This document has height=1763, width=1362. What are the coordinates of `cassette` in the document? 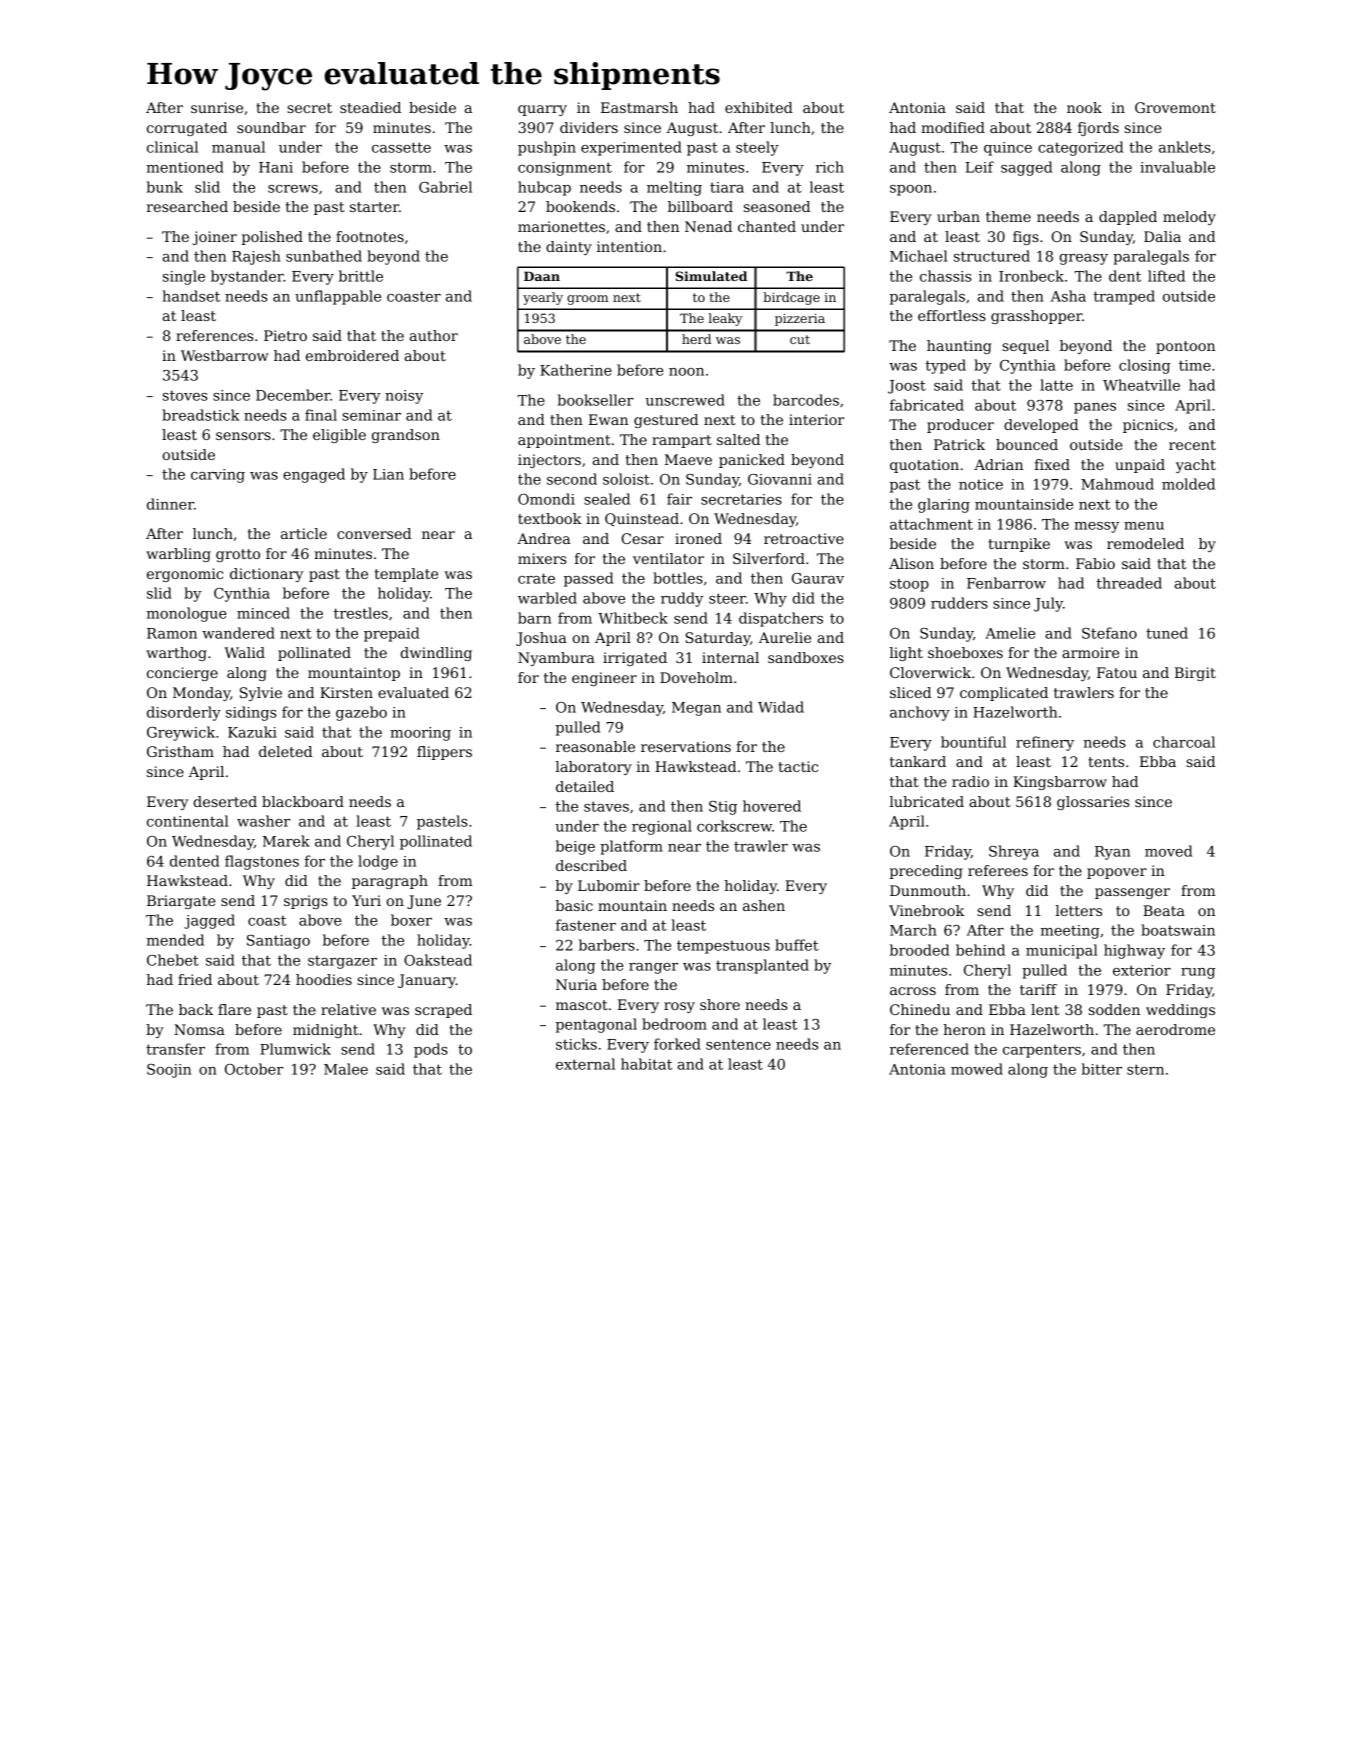 It's located at (401, 147).
